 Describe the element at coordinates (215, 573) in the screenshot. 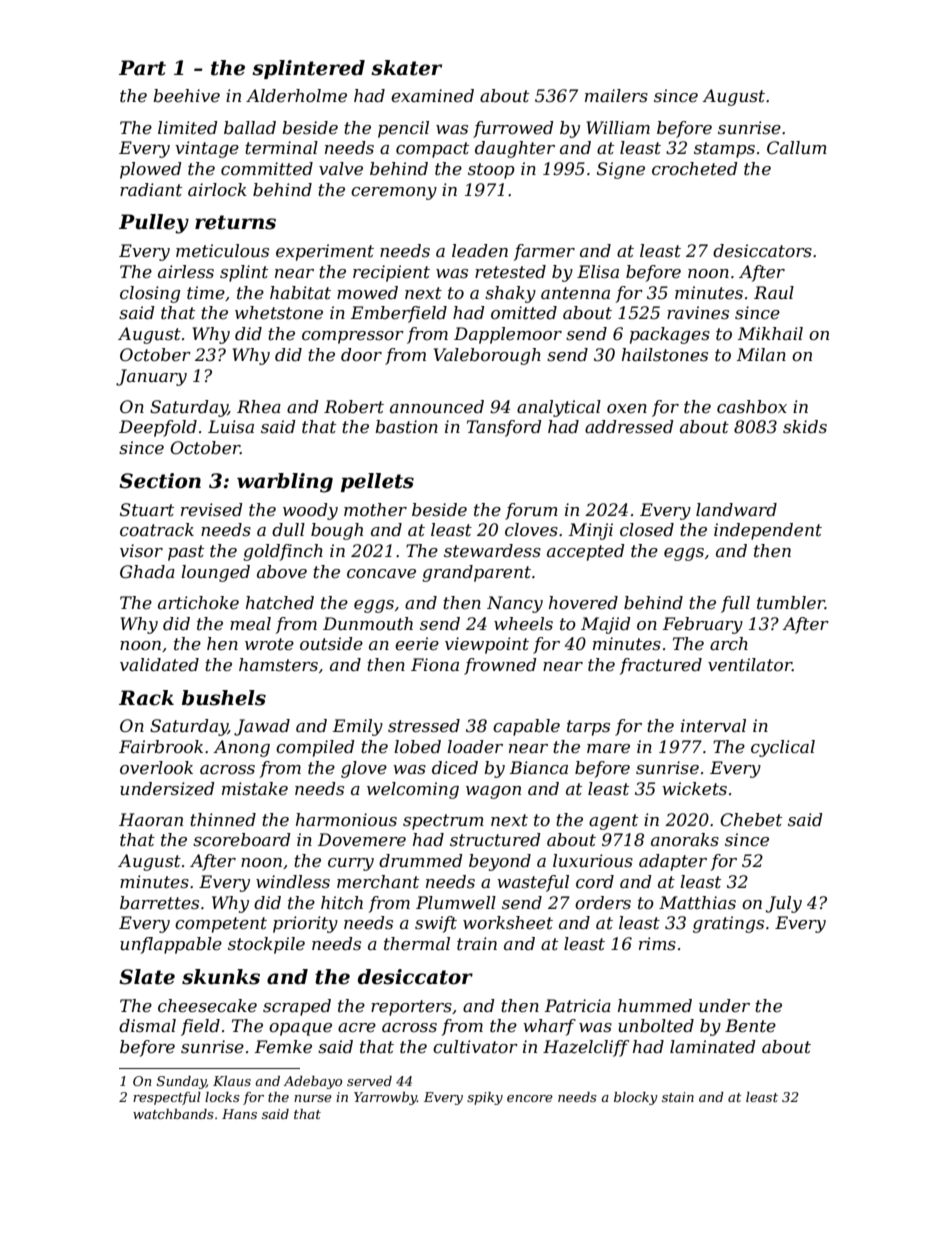

I see `lounged` at that location.
